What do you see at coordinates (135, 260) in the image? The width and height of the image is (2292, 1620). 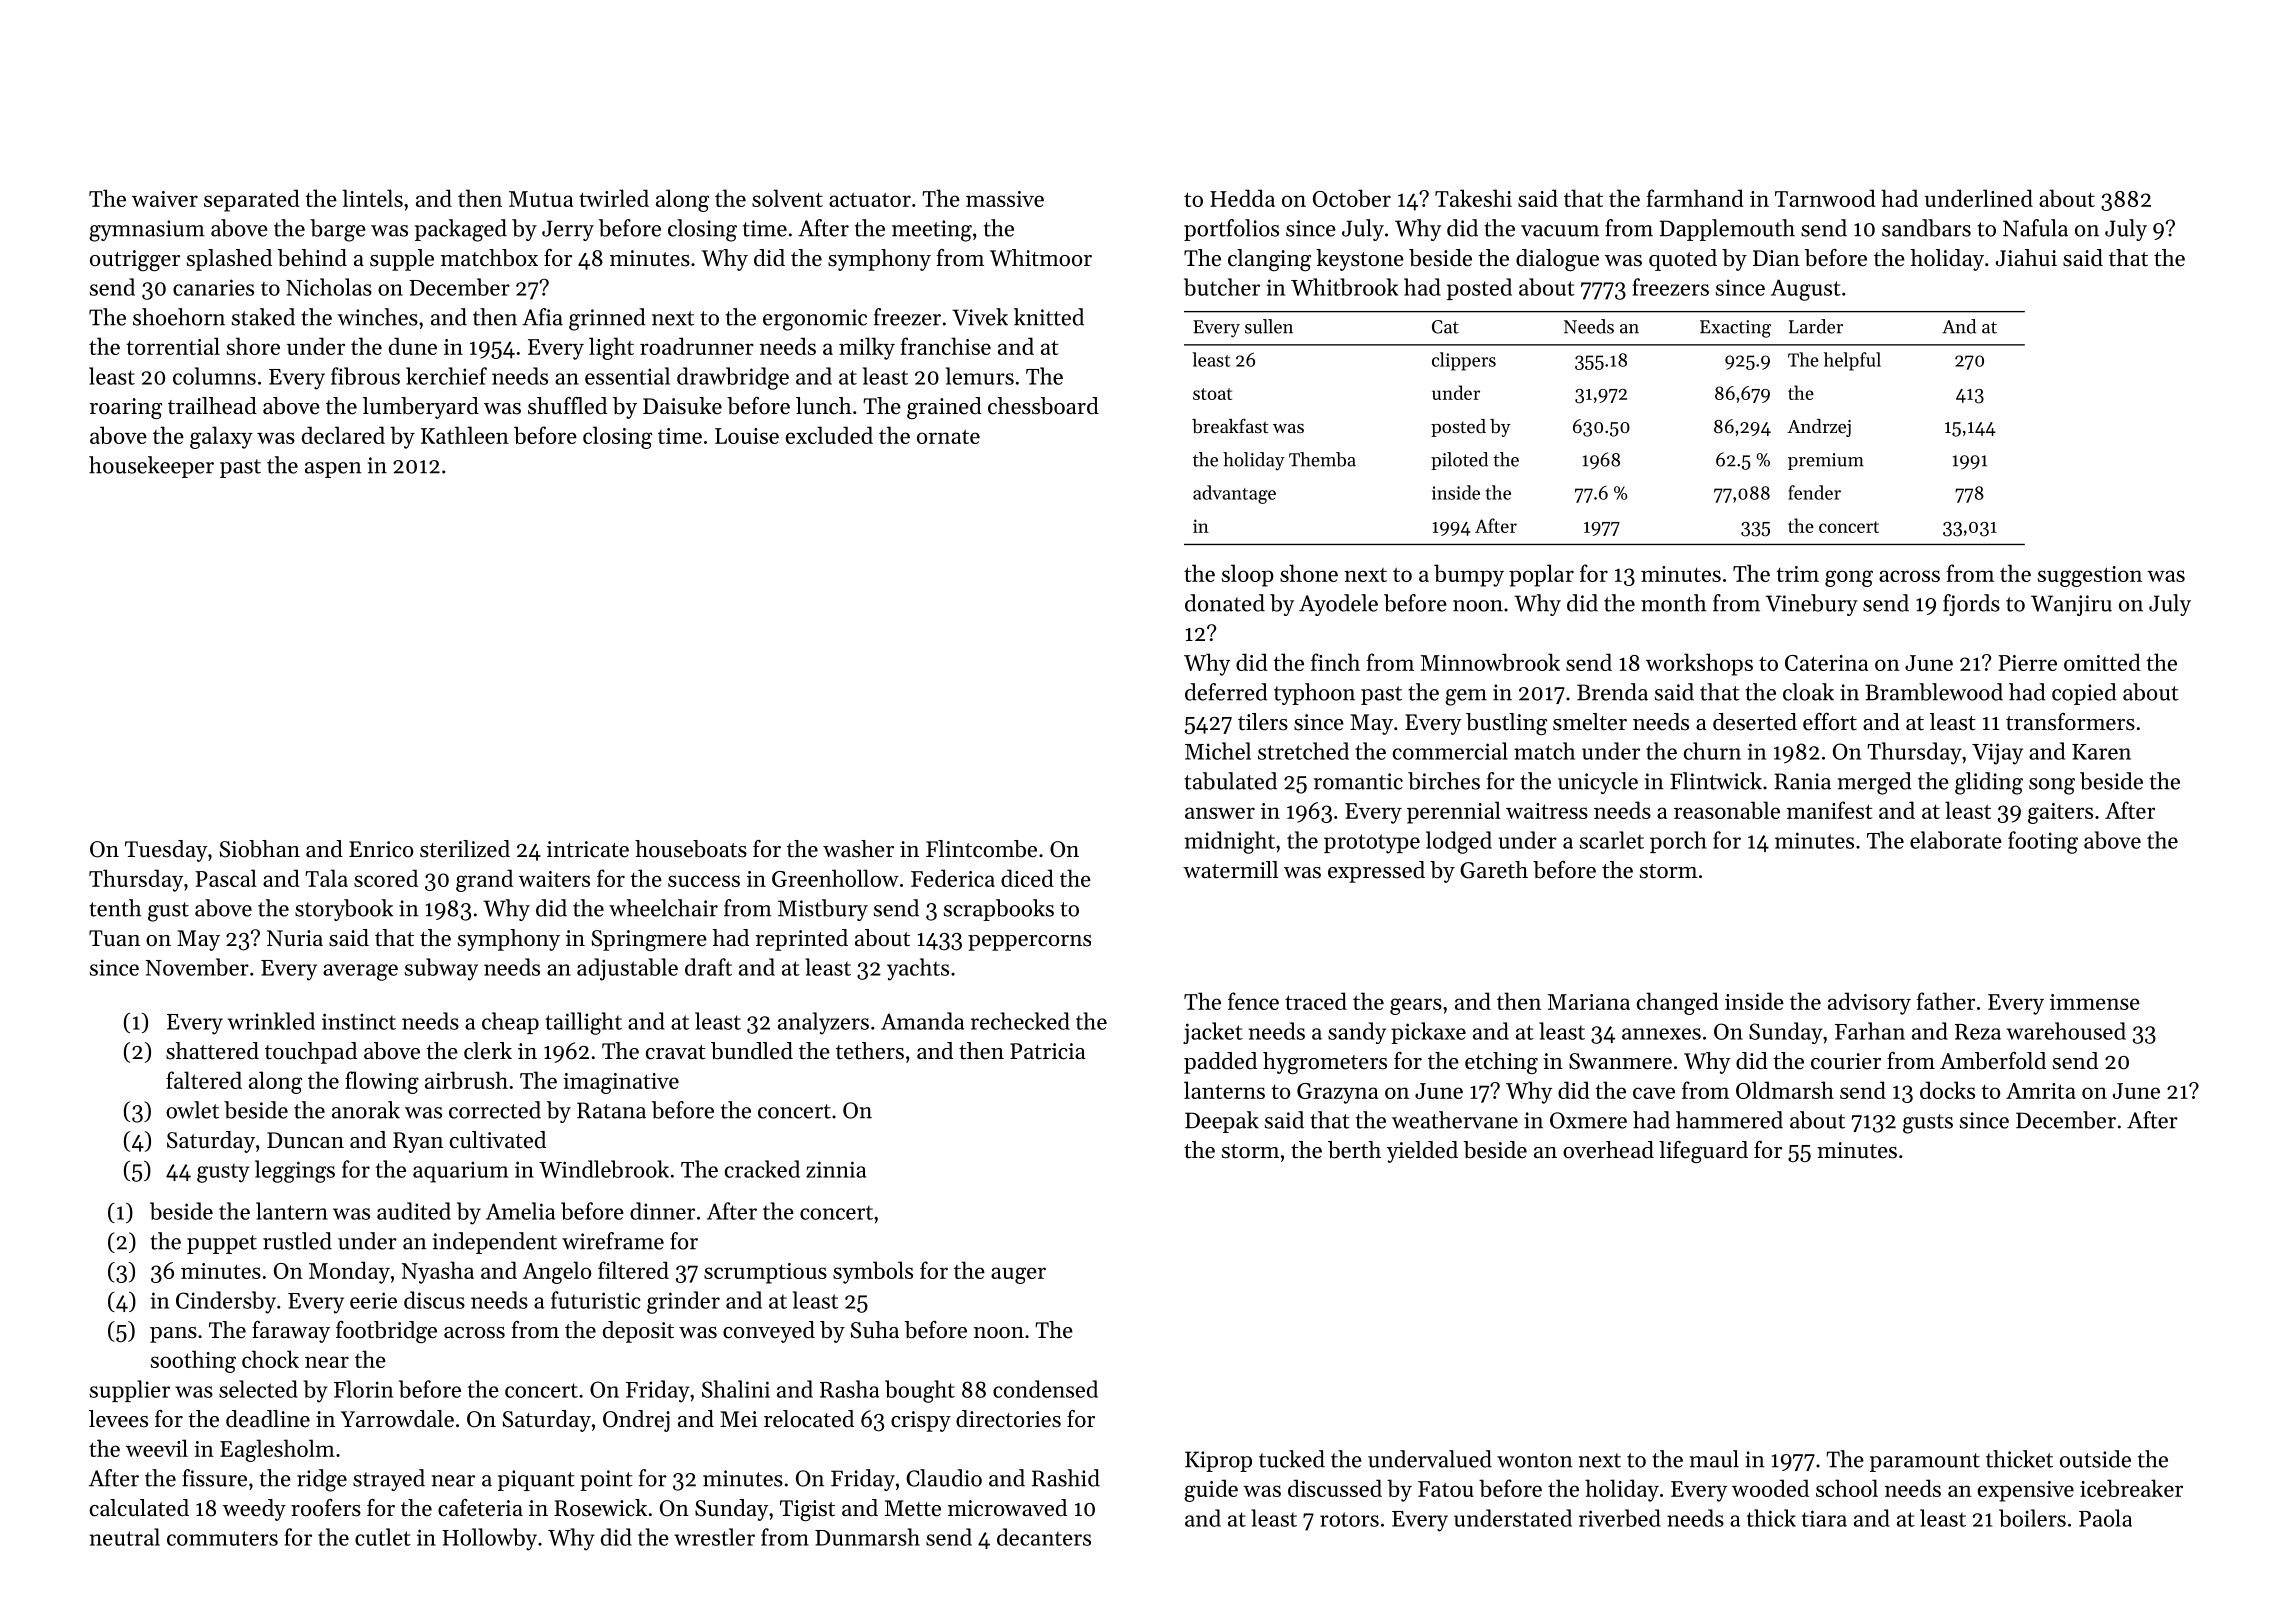 I see `outrigger` at bounding box center [135, 260].
